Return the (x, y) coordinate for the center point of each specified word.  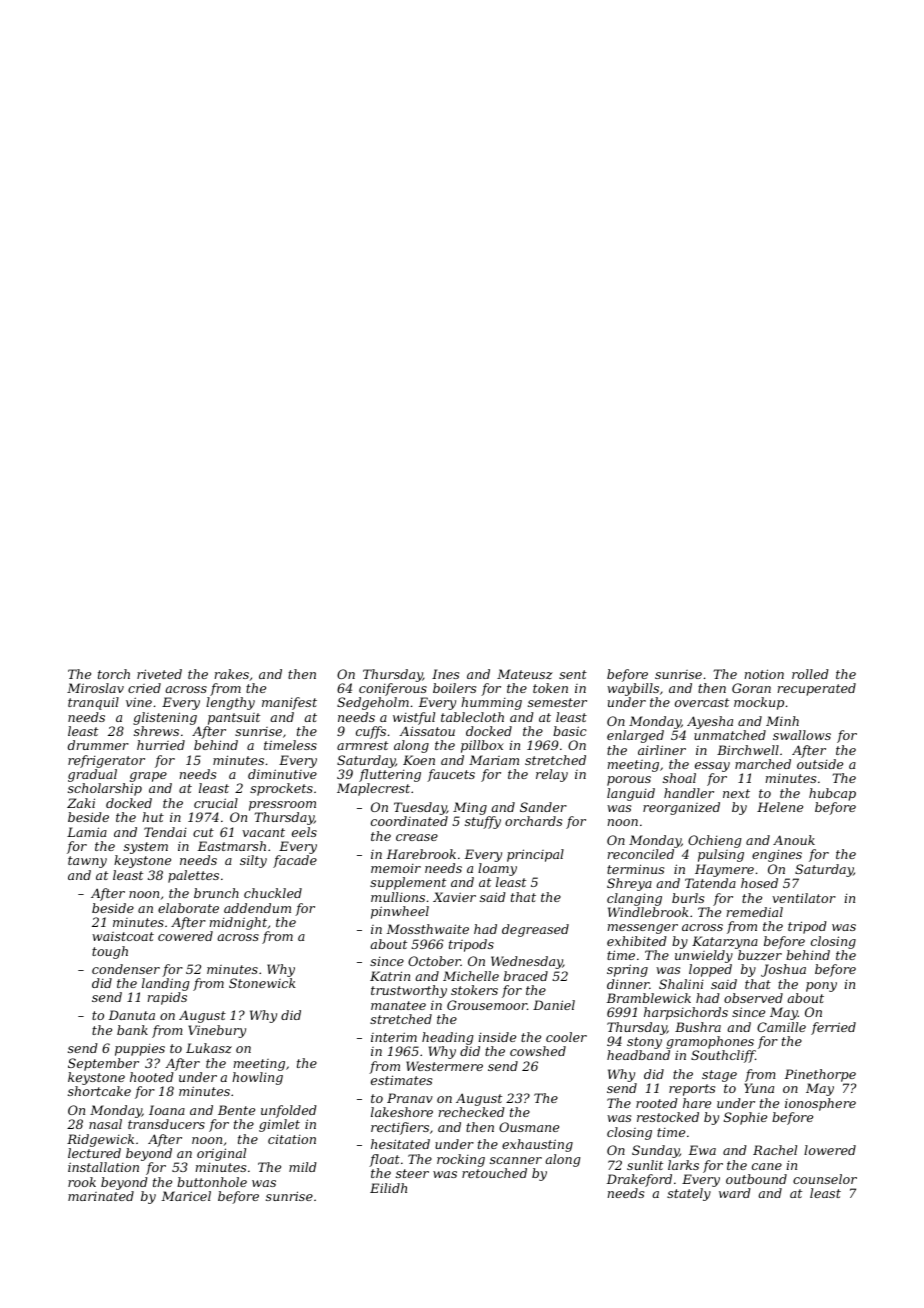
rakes (232, 674)
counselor (825, 1179)
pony (821, 987)
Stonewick (262, 983)
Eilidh (388, 1188)
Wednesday (527, 962)
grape (148, 777)
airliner (662, 750)
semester (557, 702)
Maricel (186, 1196)
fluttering (390, 775)
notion (764, 674)
